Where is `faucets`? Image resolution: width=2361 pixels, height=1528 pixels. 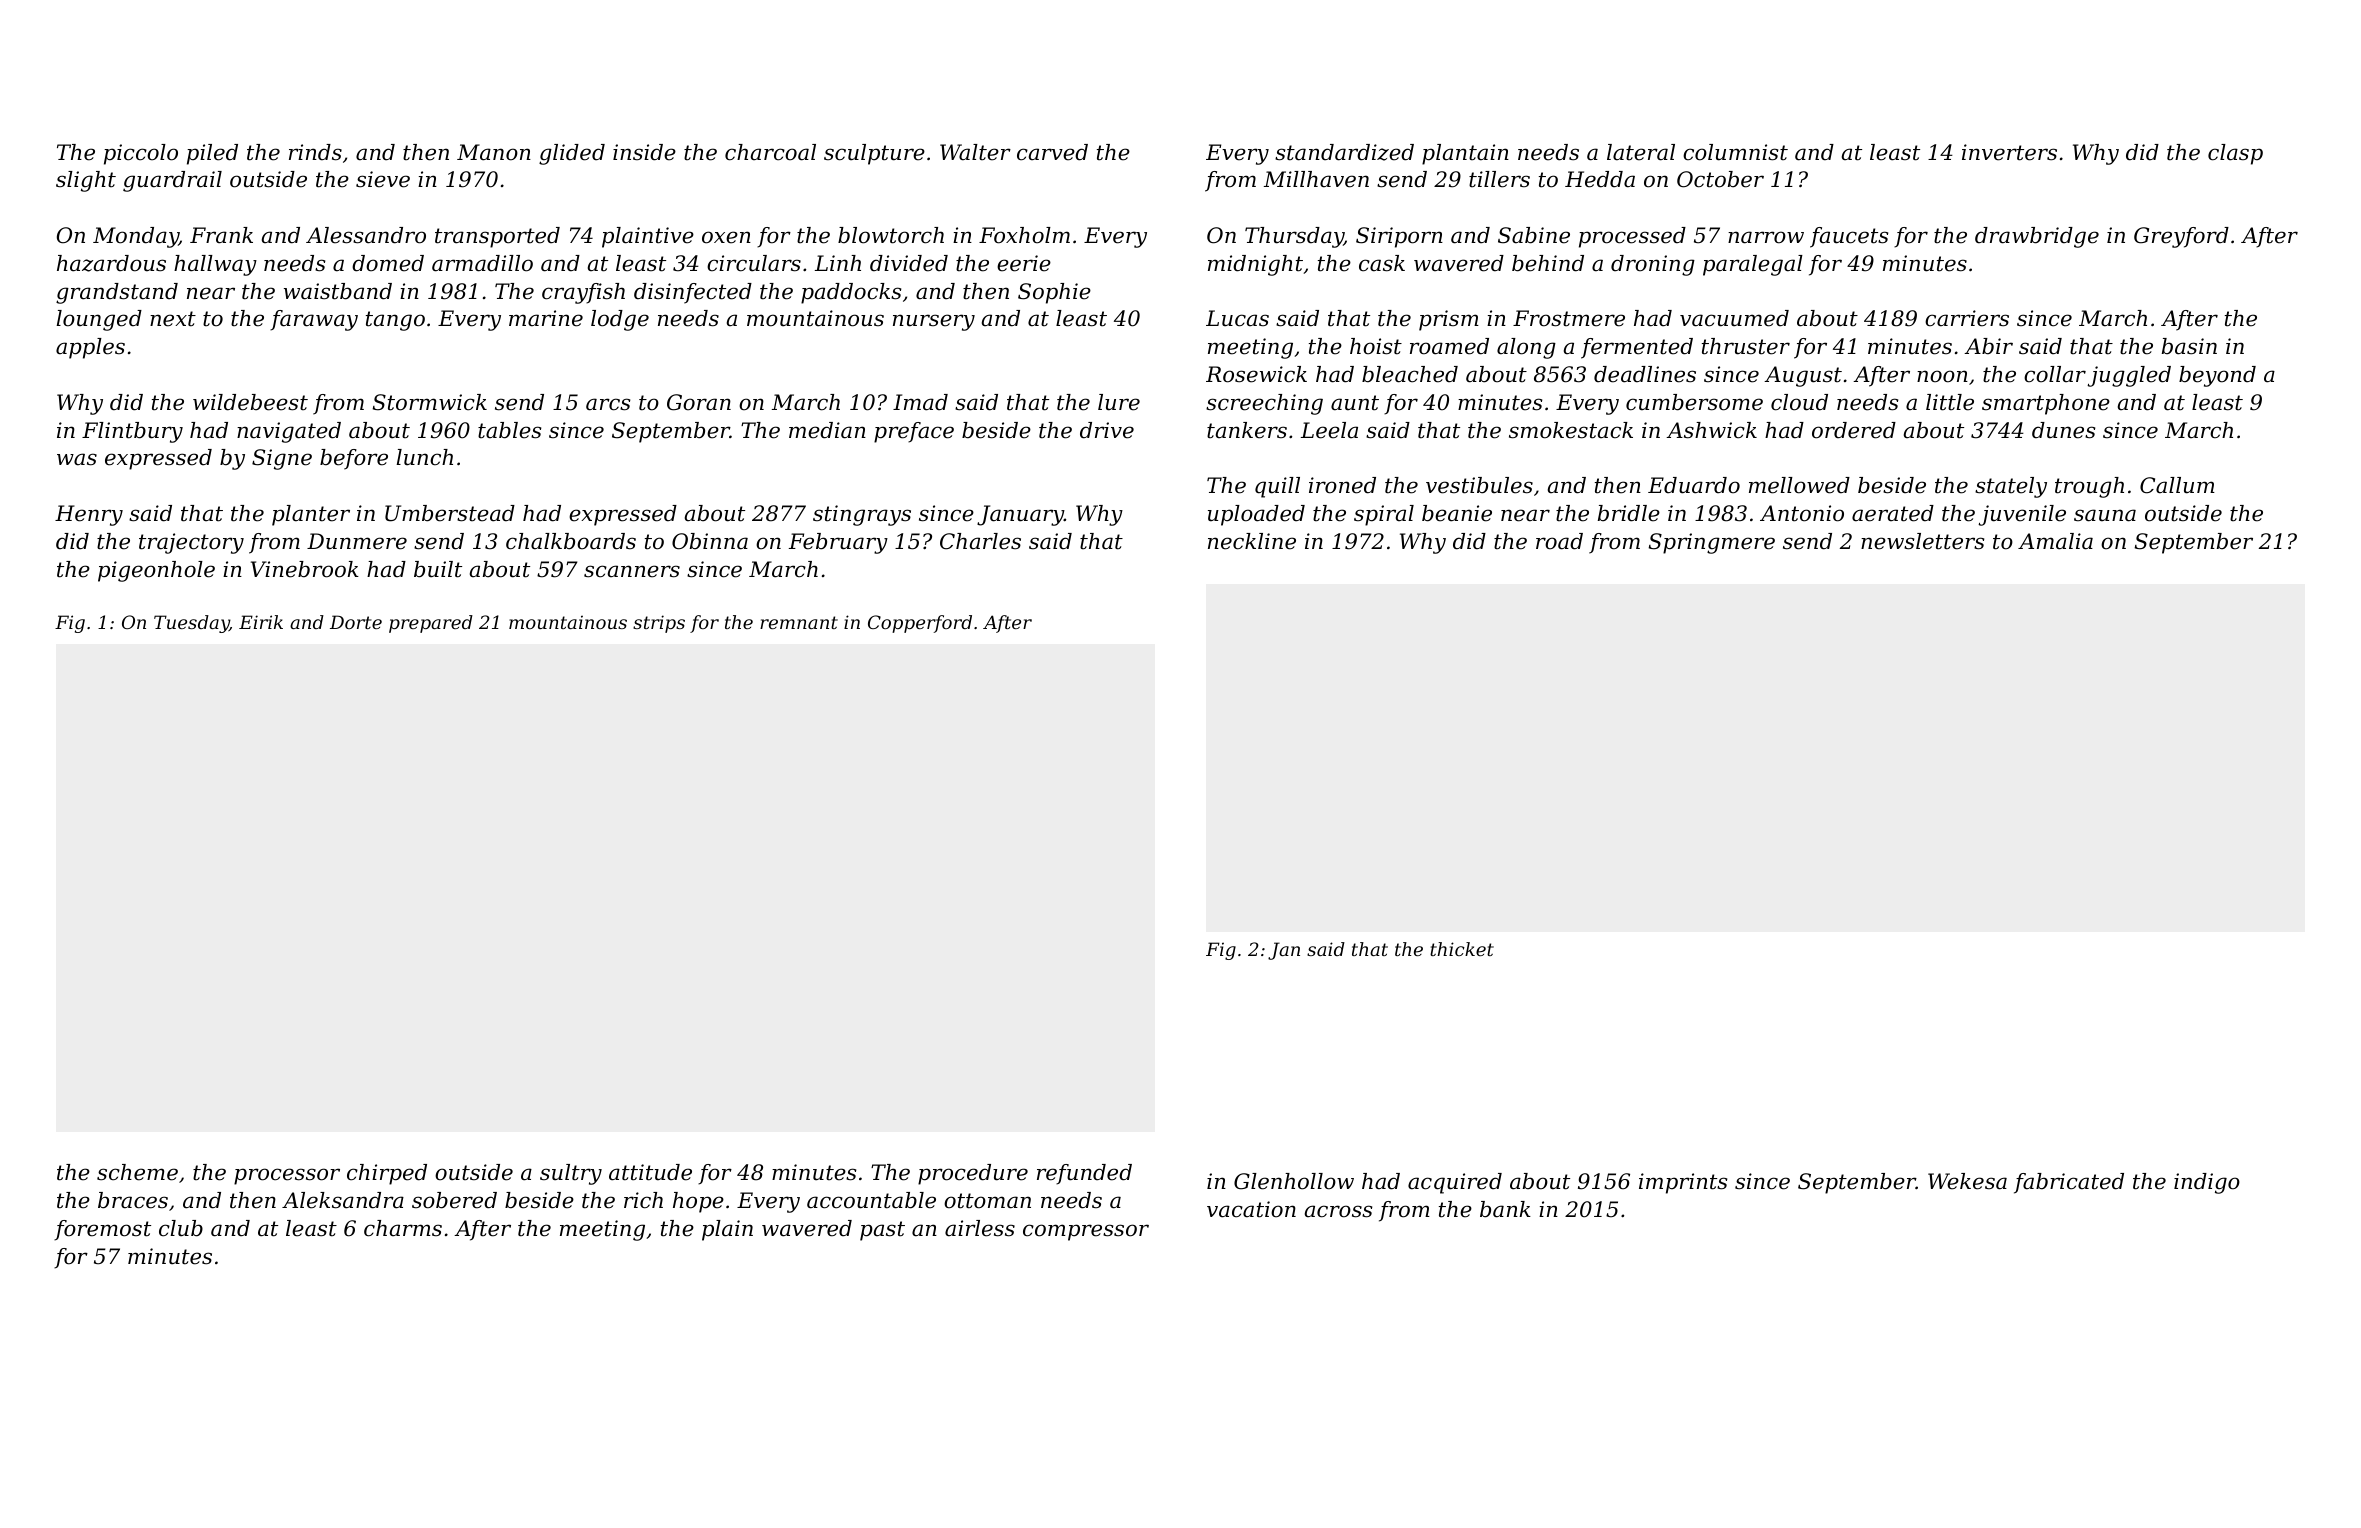
faucets is located at coordinates (1849, 237).
